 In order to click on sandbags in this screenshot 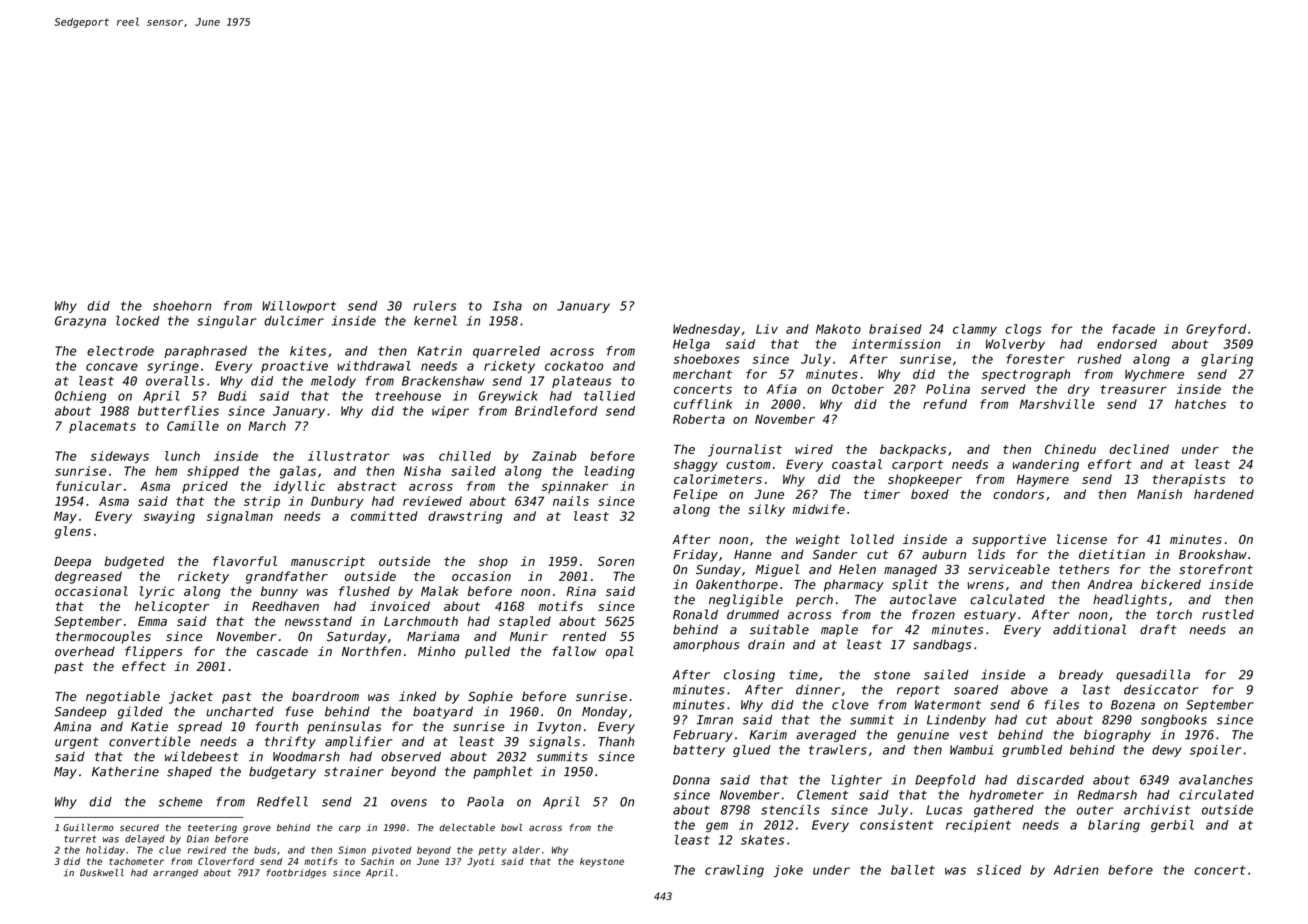, I will do `click(942, 646)`.
